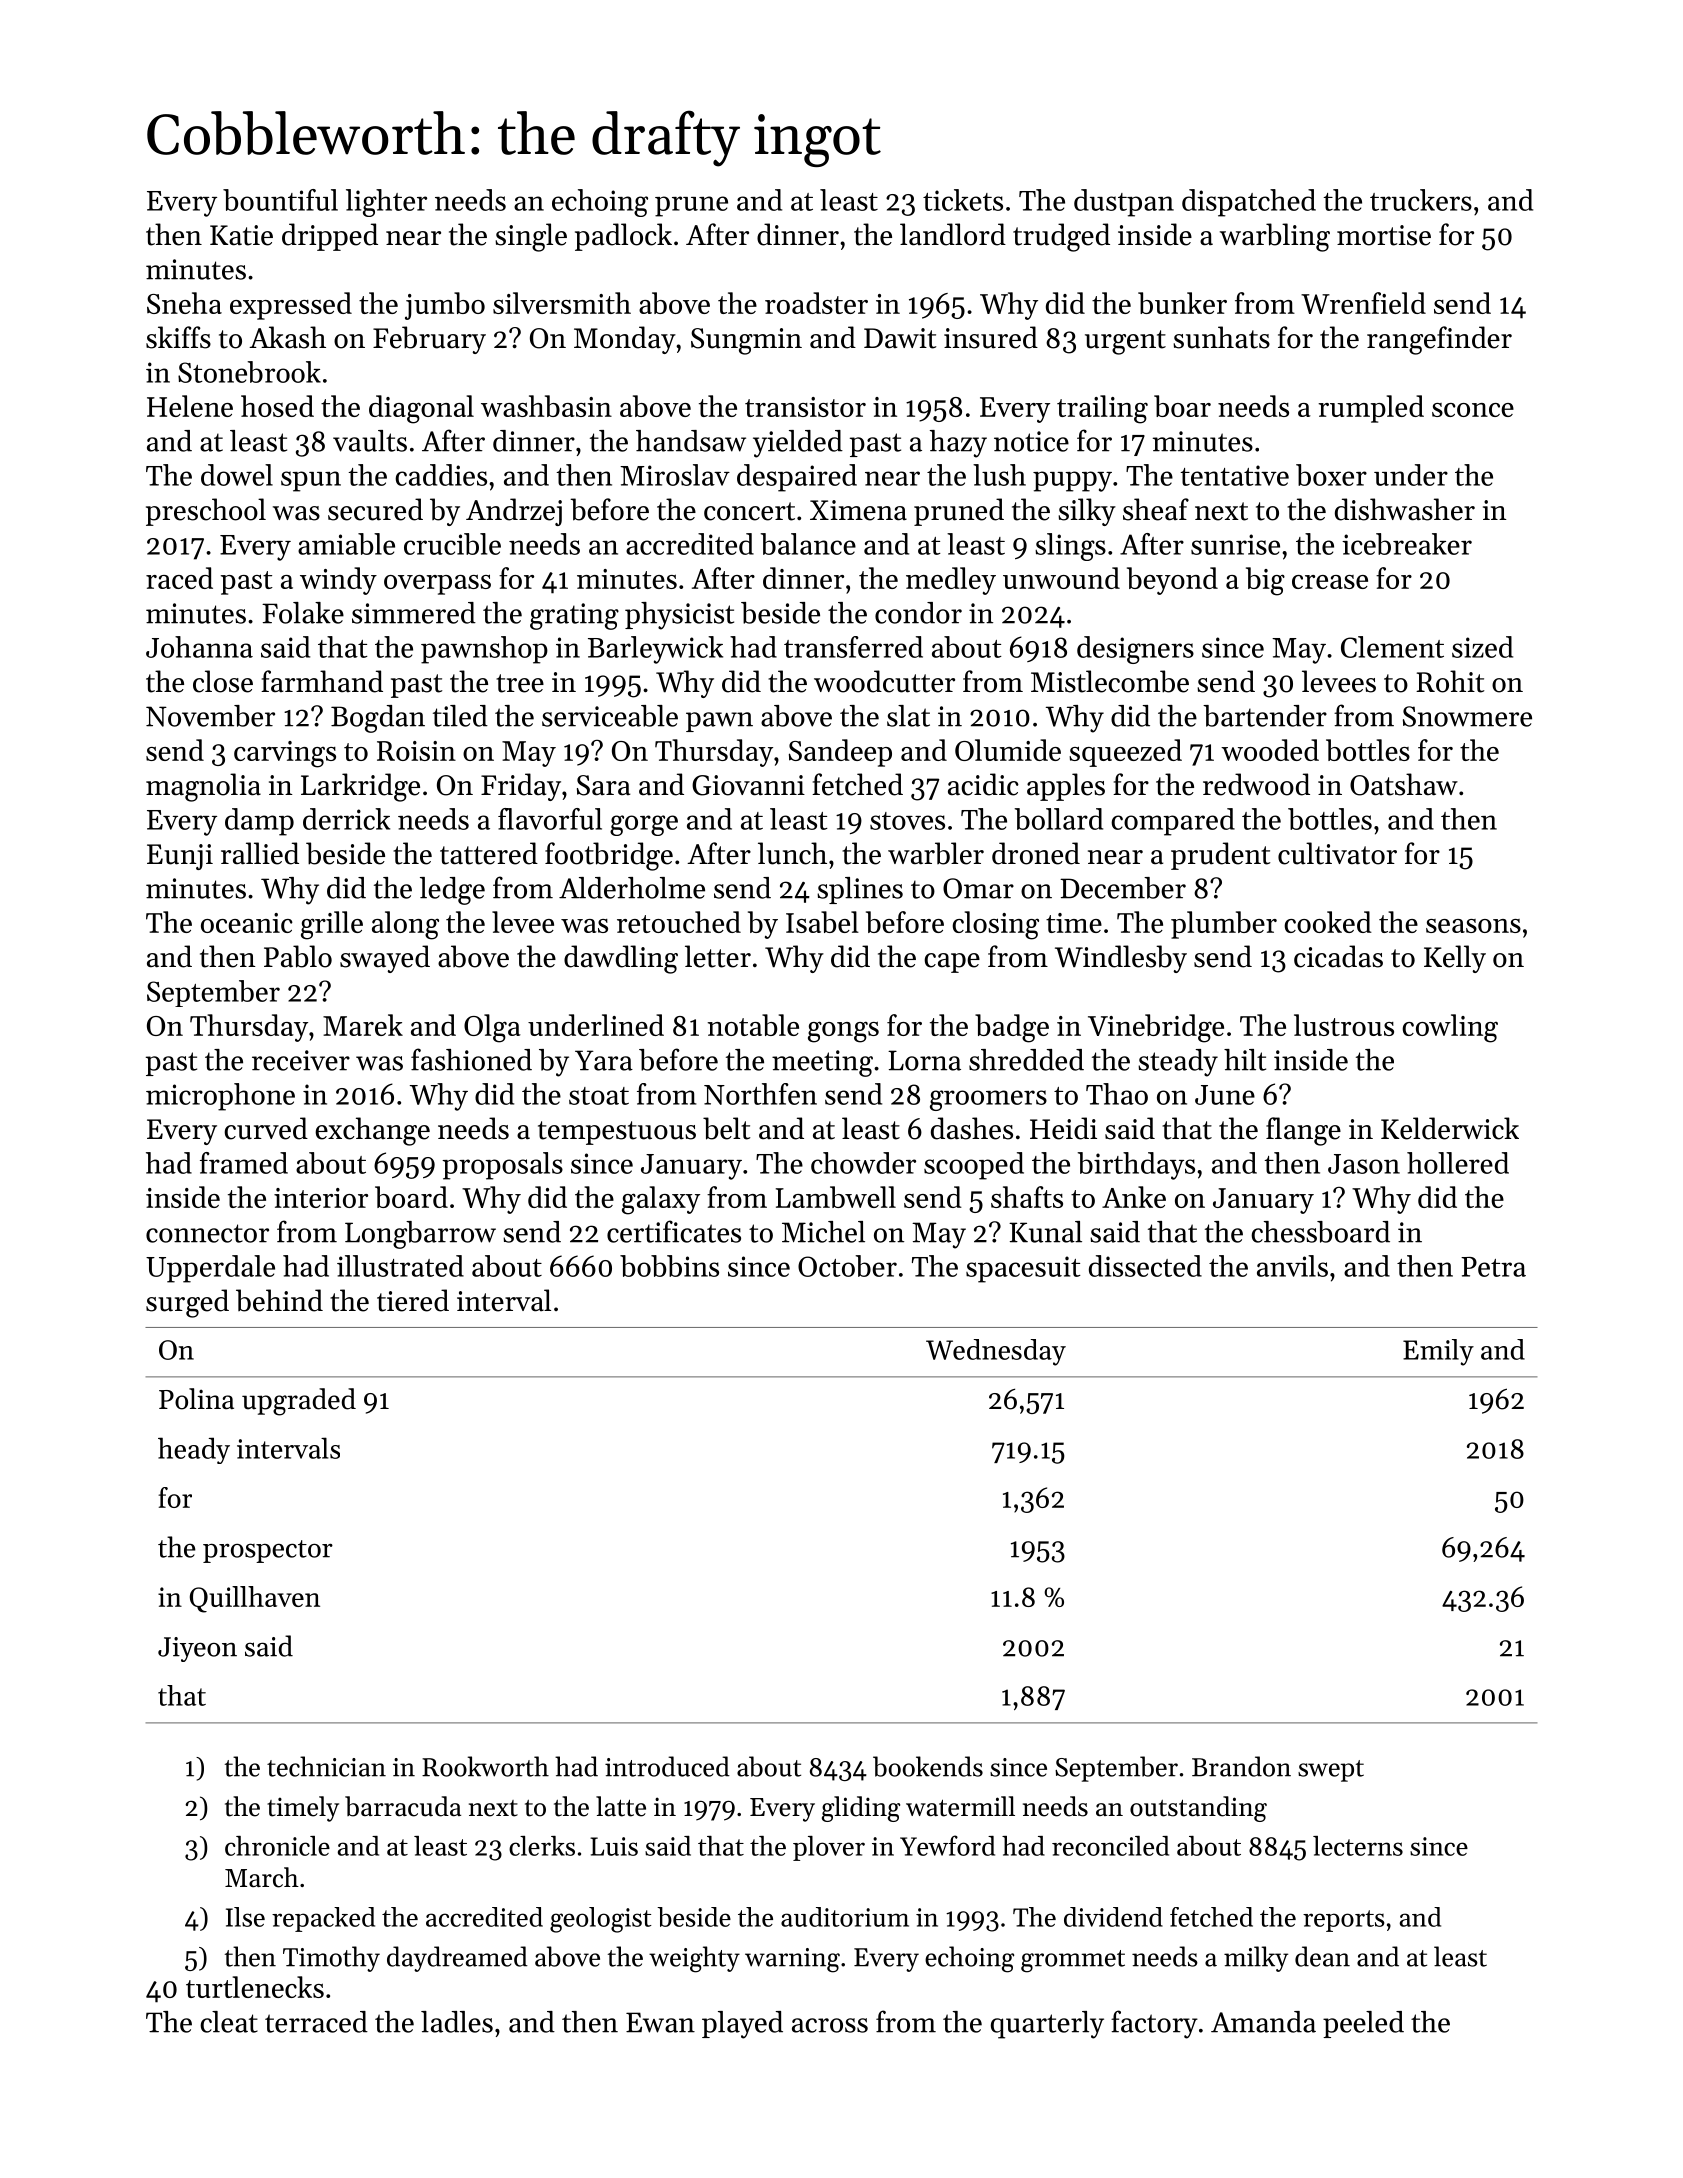  Describe the element at coordinates (669, 1266) in the page. I see `bobbins` at that location.
